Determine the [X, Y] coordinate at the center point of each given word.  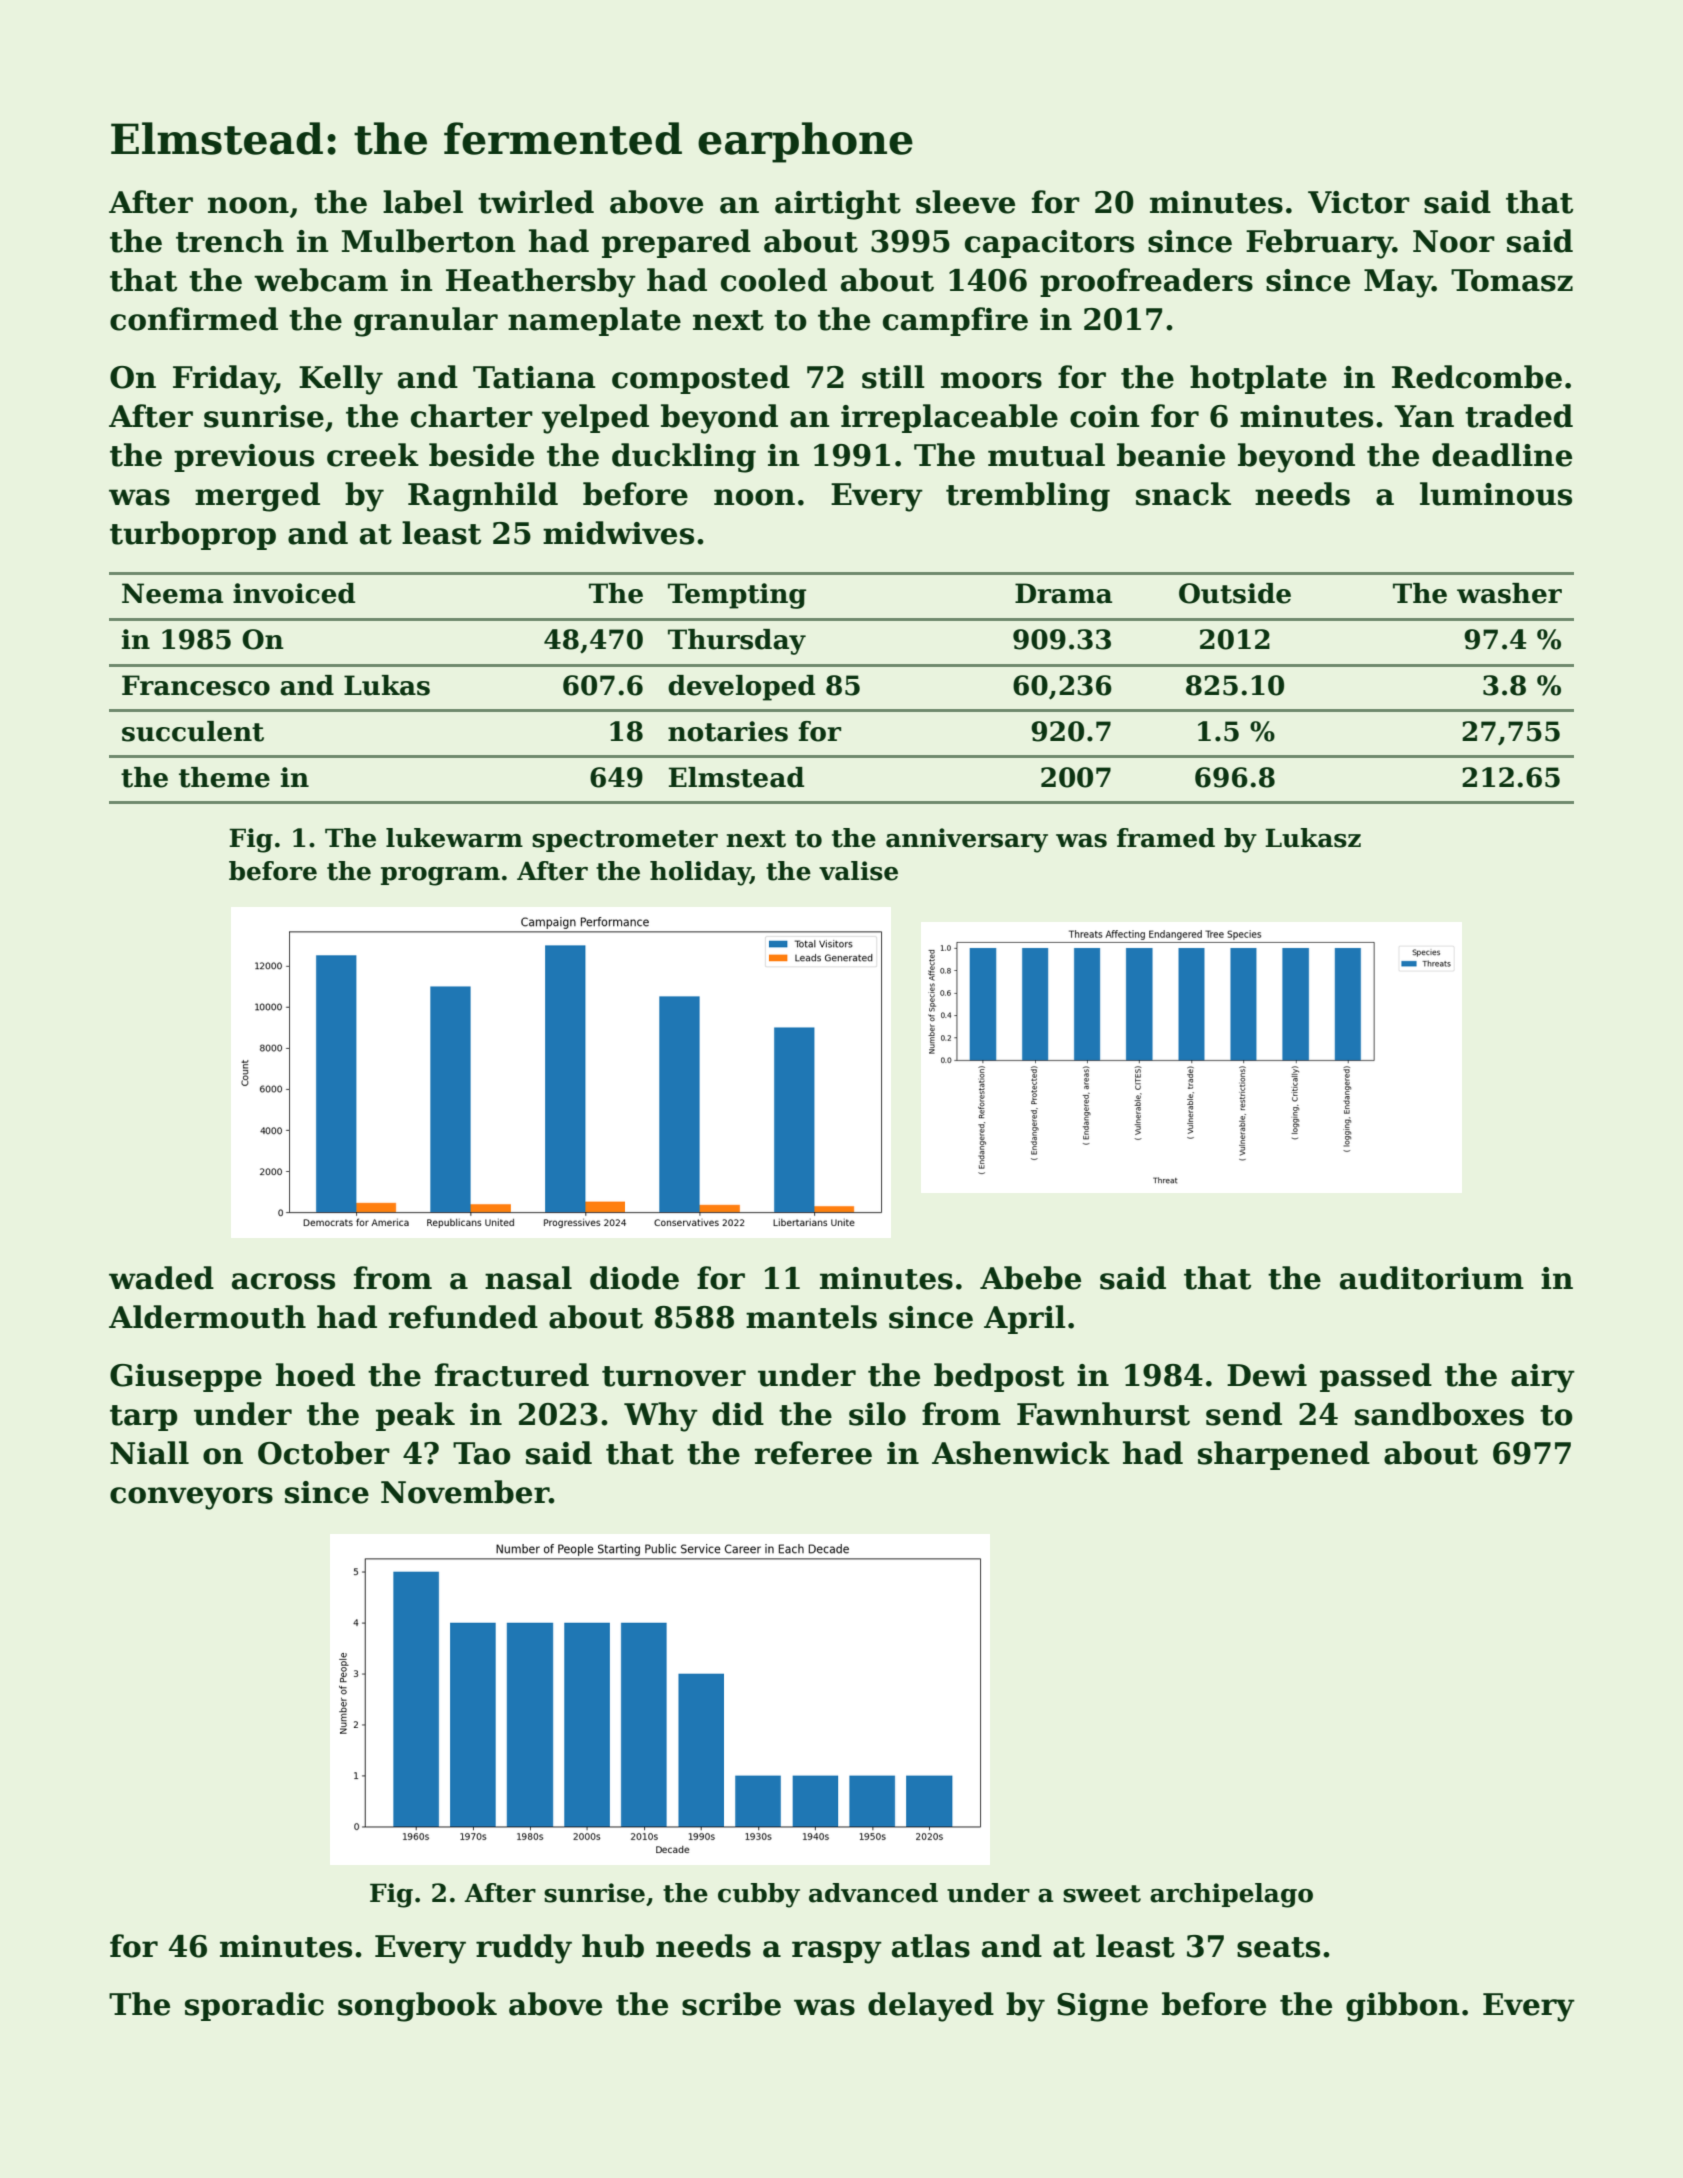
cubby [759, 1895]
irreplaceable [949, 418]
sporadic [254, 2006]
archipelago [1231, 1895]
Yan [1424, 416]
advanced [873, 1893]
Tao [482, 1453]
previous [244, 458]
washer [1509, 593]
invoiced [294, 593]
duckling [684, 458]
